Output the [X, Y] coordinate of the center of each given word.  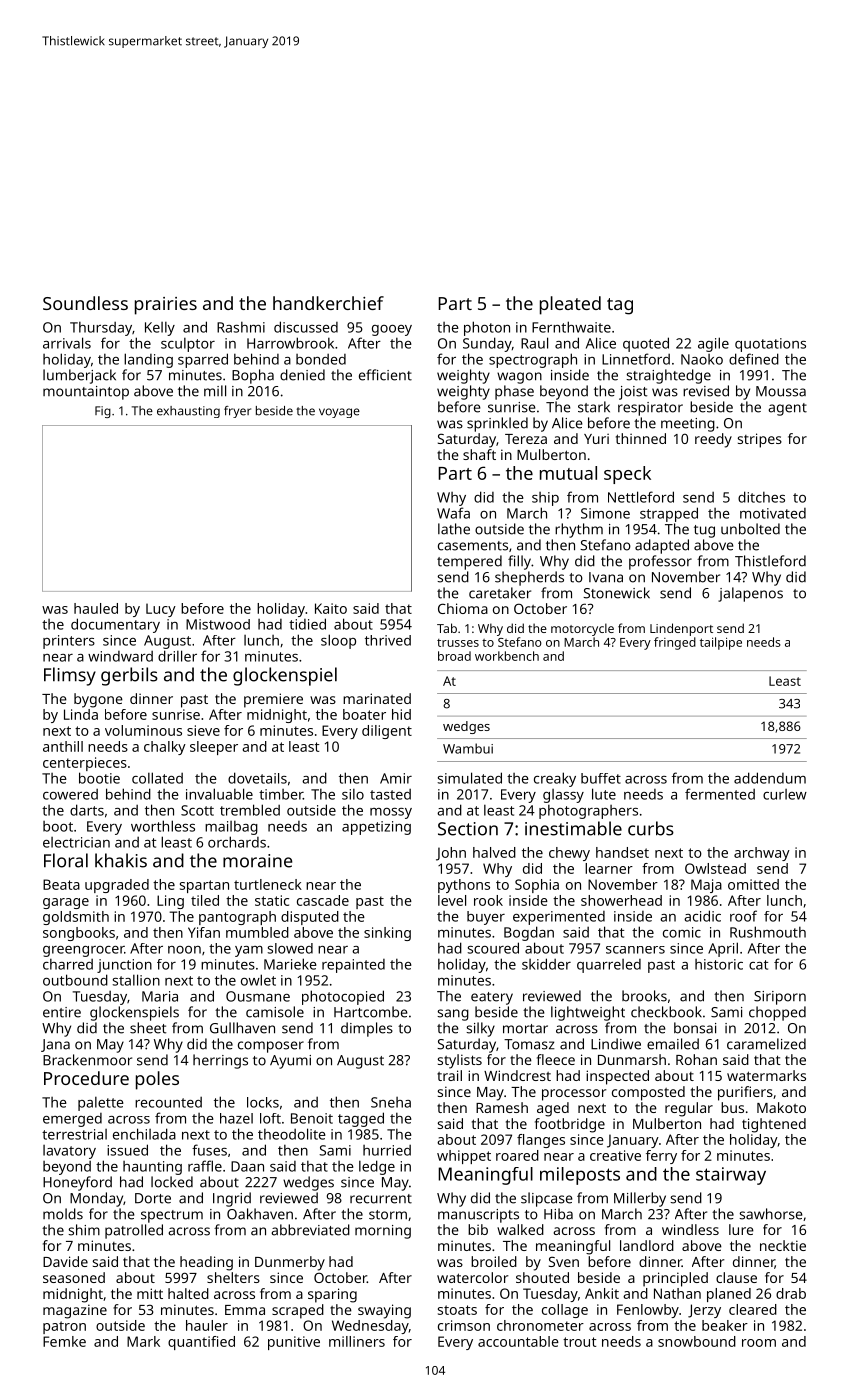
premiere [273, 700]
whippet [464, 1157]
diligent [387, 732]
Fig [103, 412]
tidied [307, 624]
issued [127, 1150]
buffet [601, 778]
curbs [651, 828]
